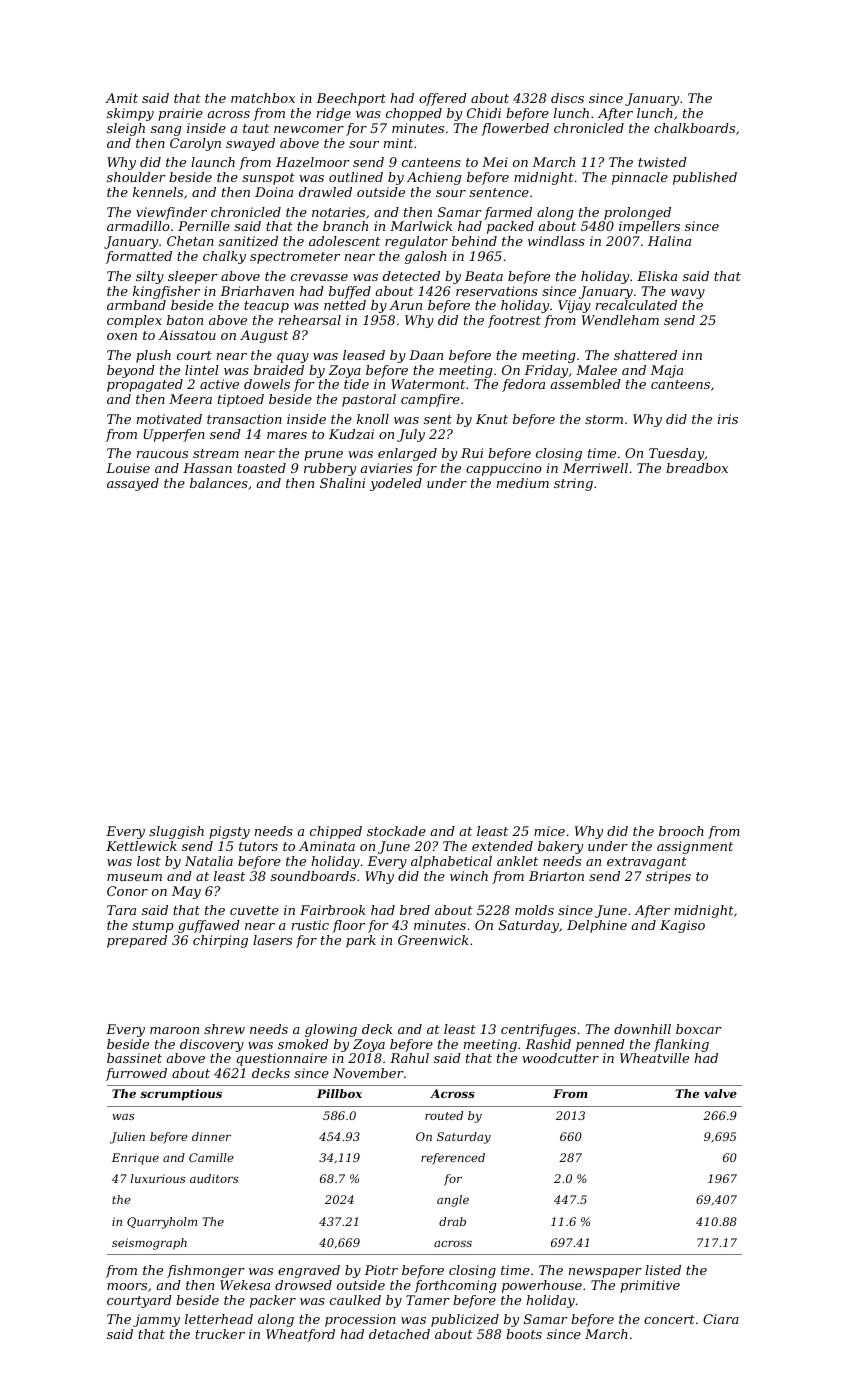 This screenshot has width=849, height=1400. I want to click on mice, so click(549, 831).
